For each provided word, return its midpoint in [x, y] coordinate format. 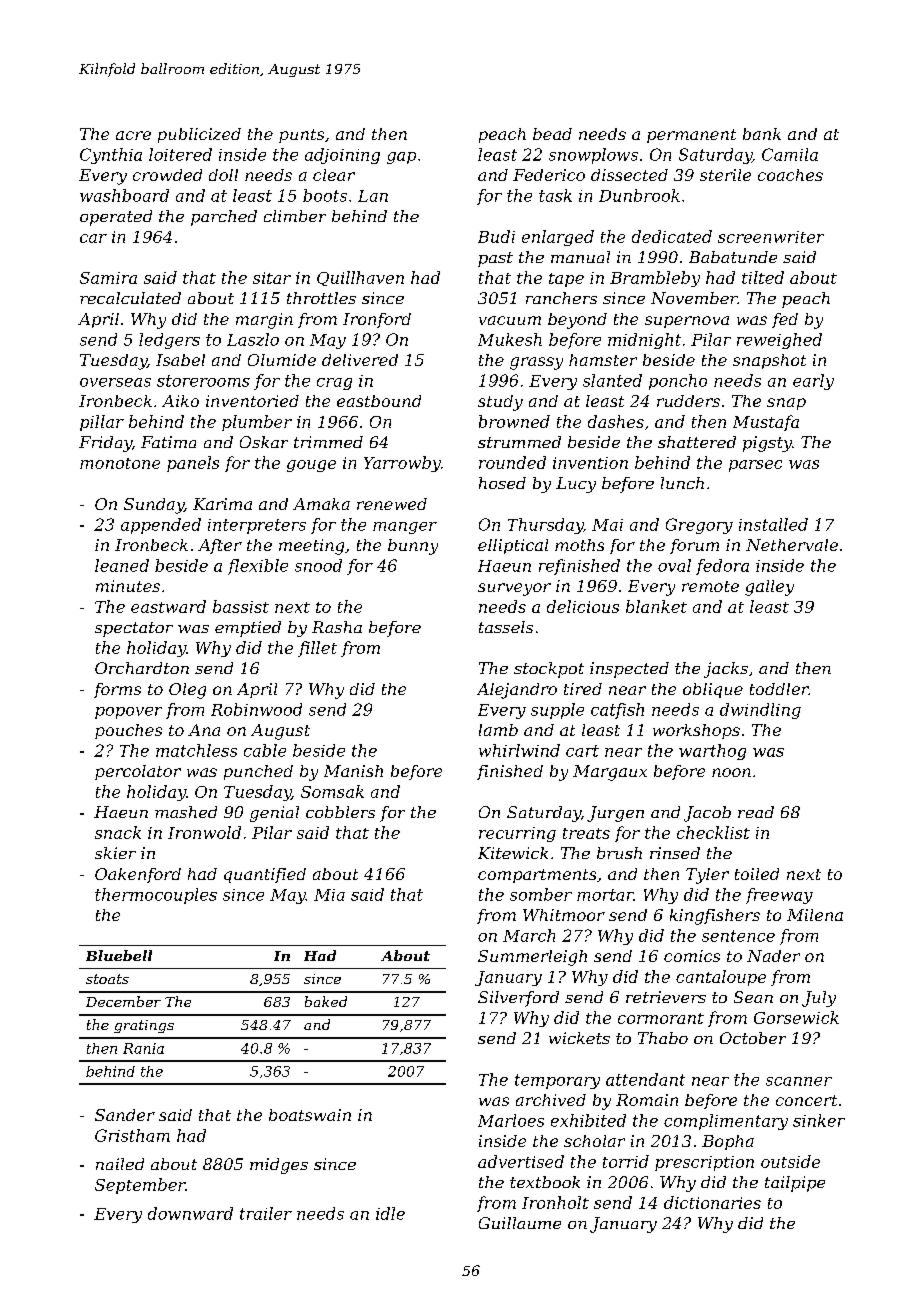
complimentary [726, 1122]
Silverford [518, 999]
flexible [258, 567]
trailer [266, 1213]
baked [326, 1001]
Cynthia [111, 156]
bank [762, 134]
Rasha [337, 627]
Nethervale [792, 545]
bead [552, 134]
